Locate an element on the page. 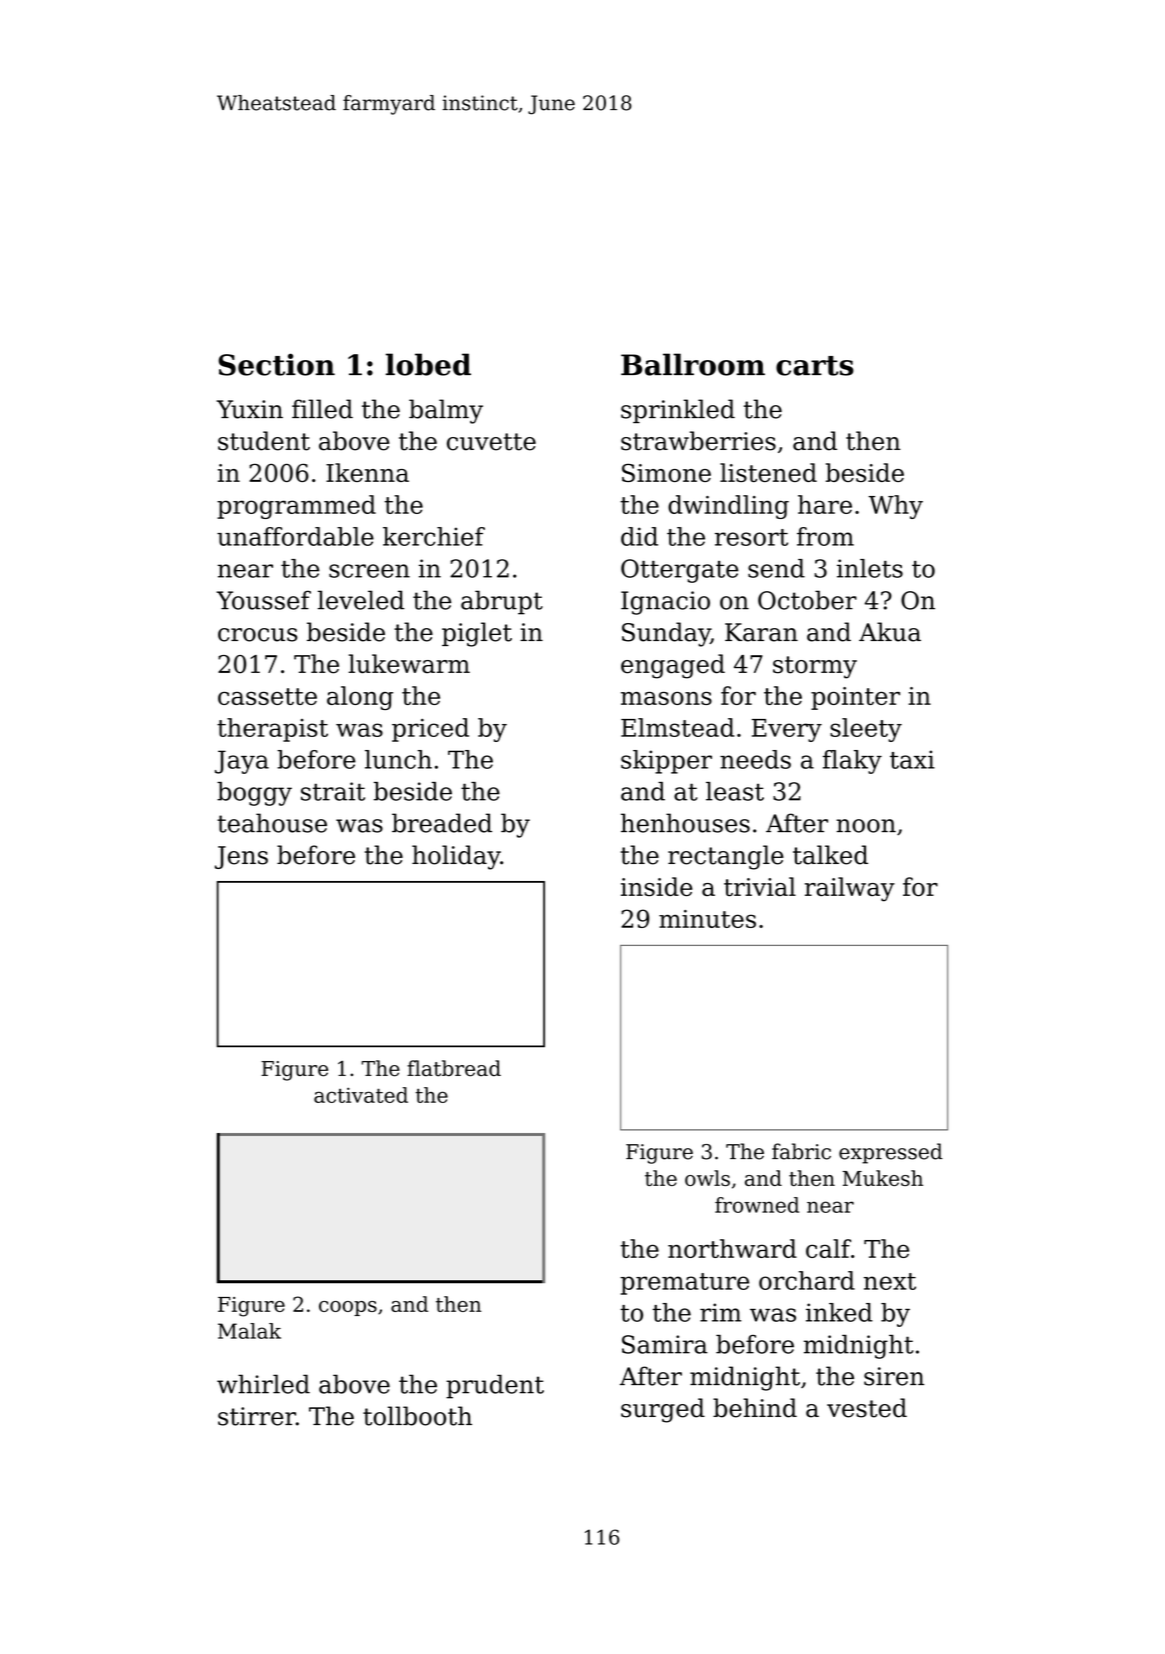 The image size is (1165, 1654). piglet is located at coordinates (477, 634).
